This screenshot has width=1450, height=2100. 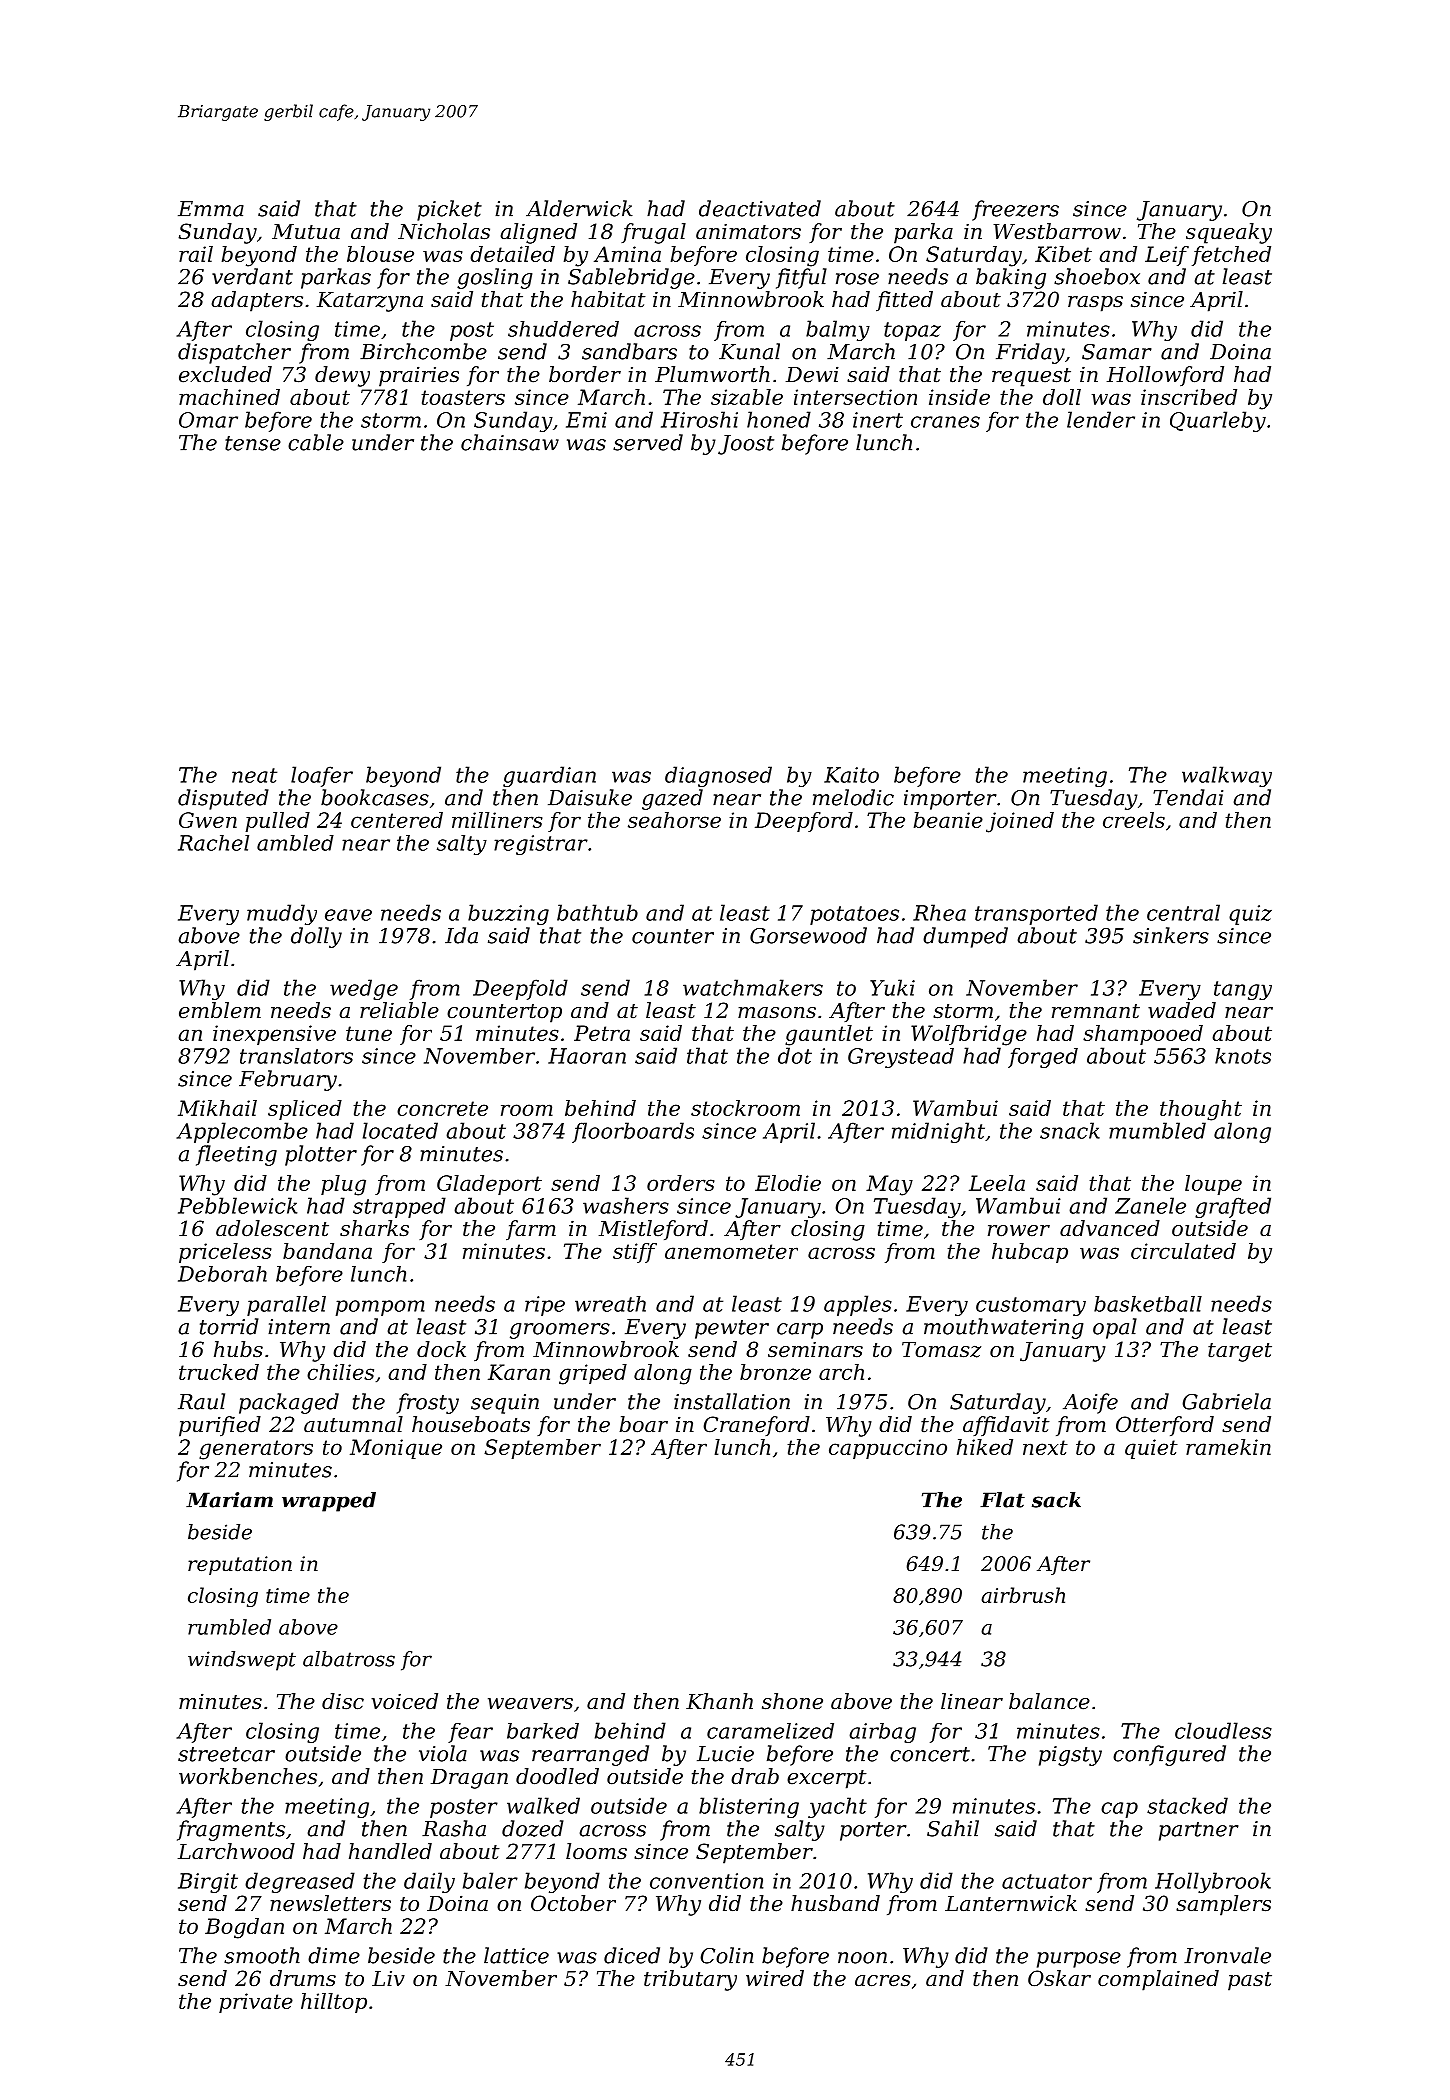 What do you see at coordinates (1167, 256) in the screenshot?
I see `Leif` at bounding box center [1167, 256].
